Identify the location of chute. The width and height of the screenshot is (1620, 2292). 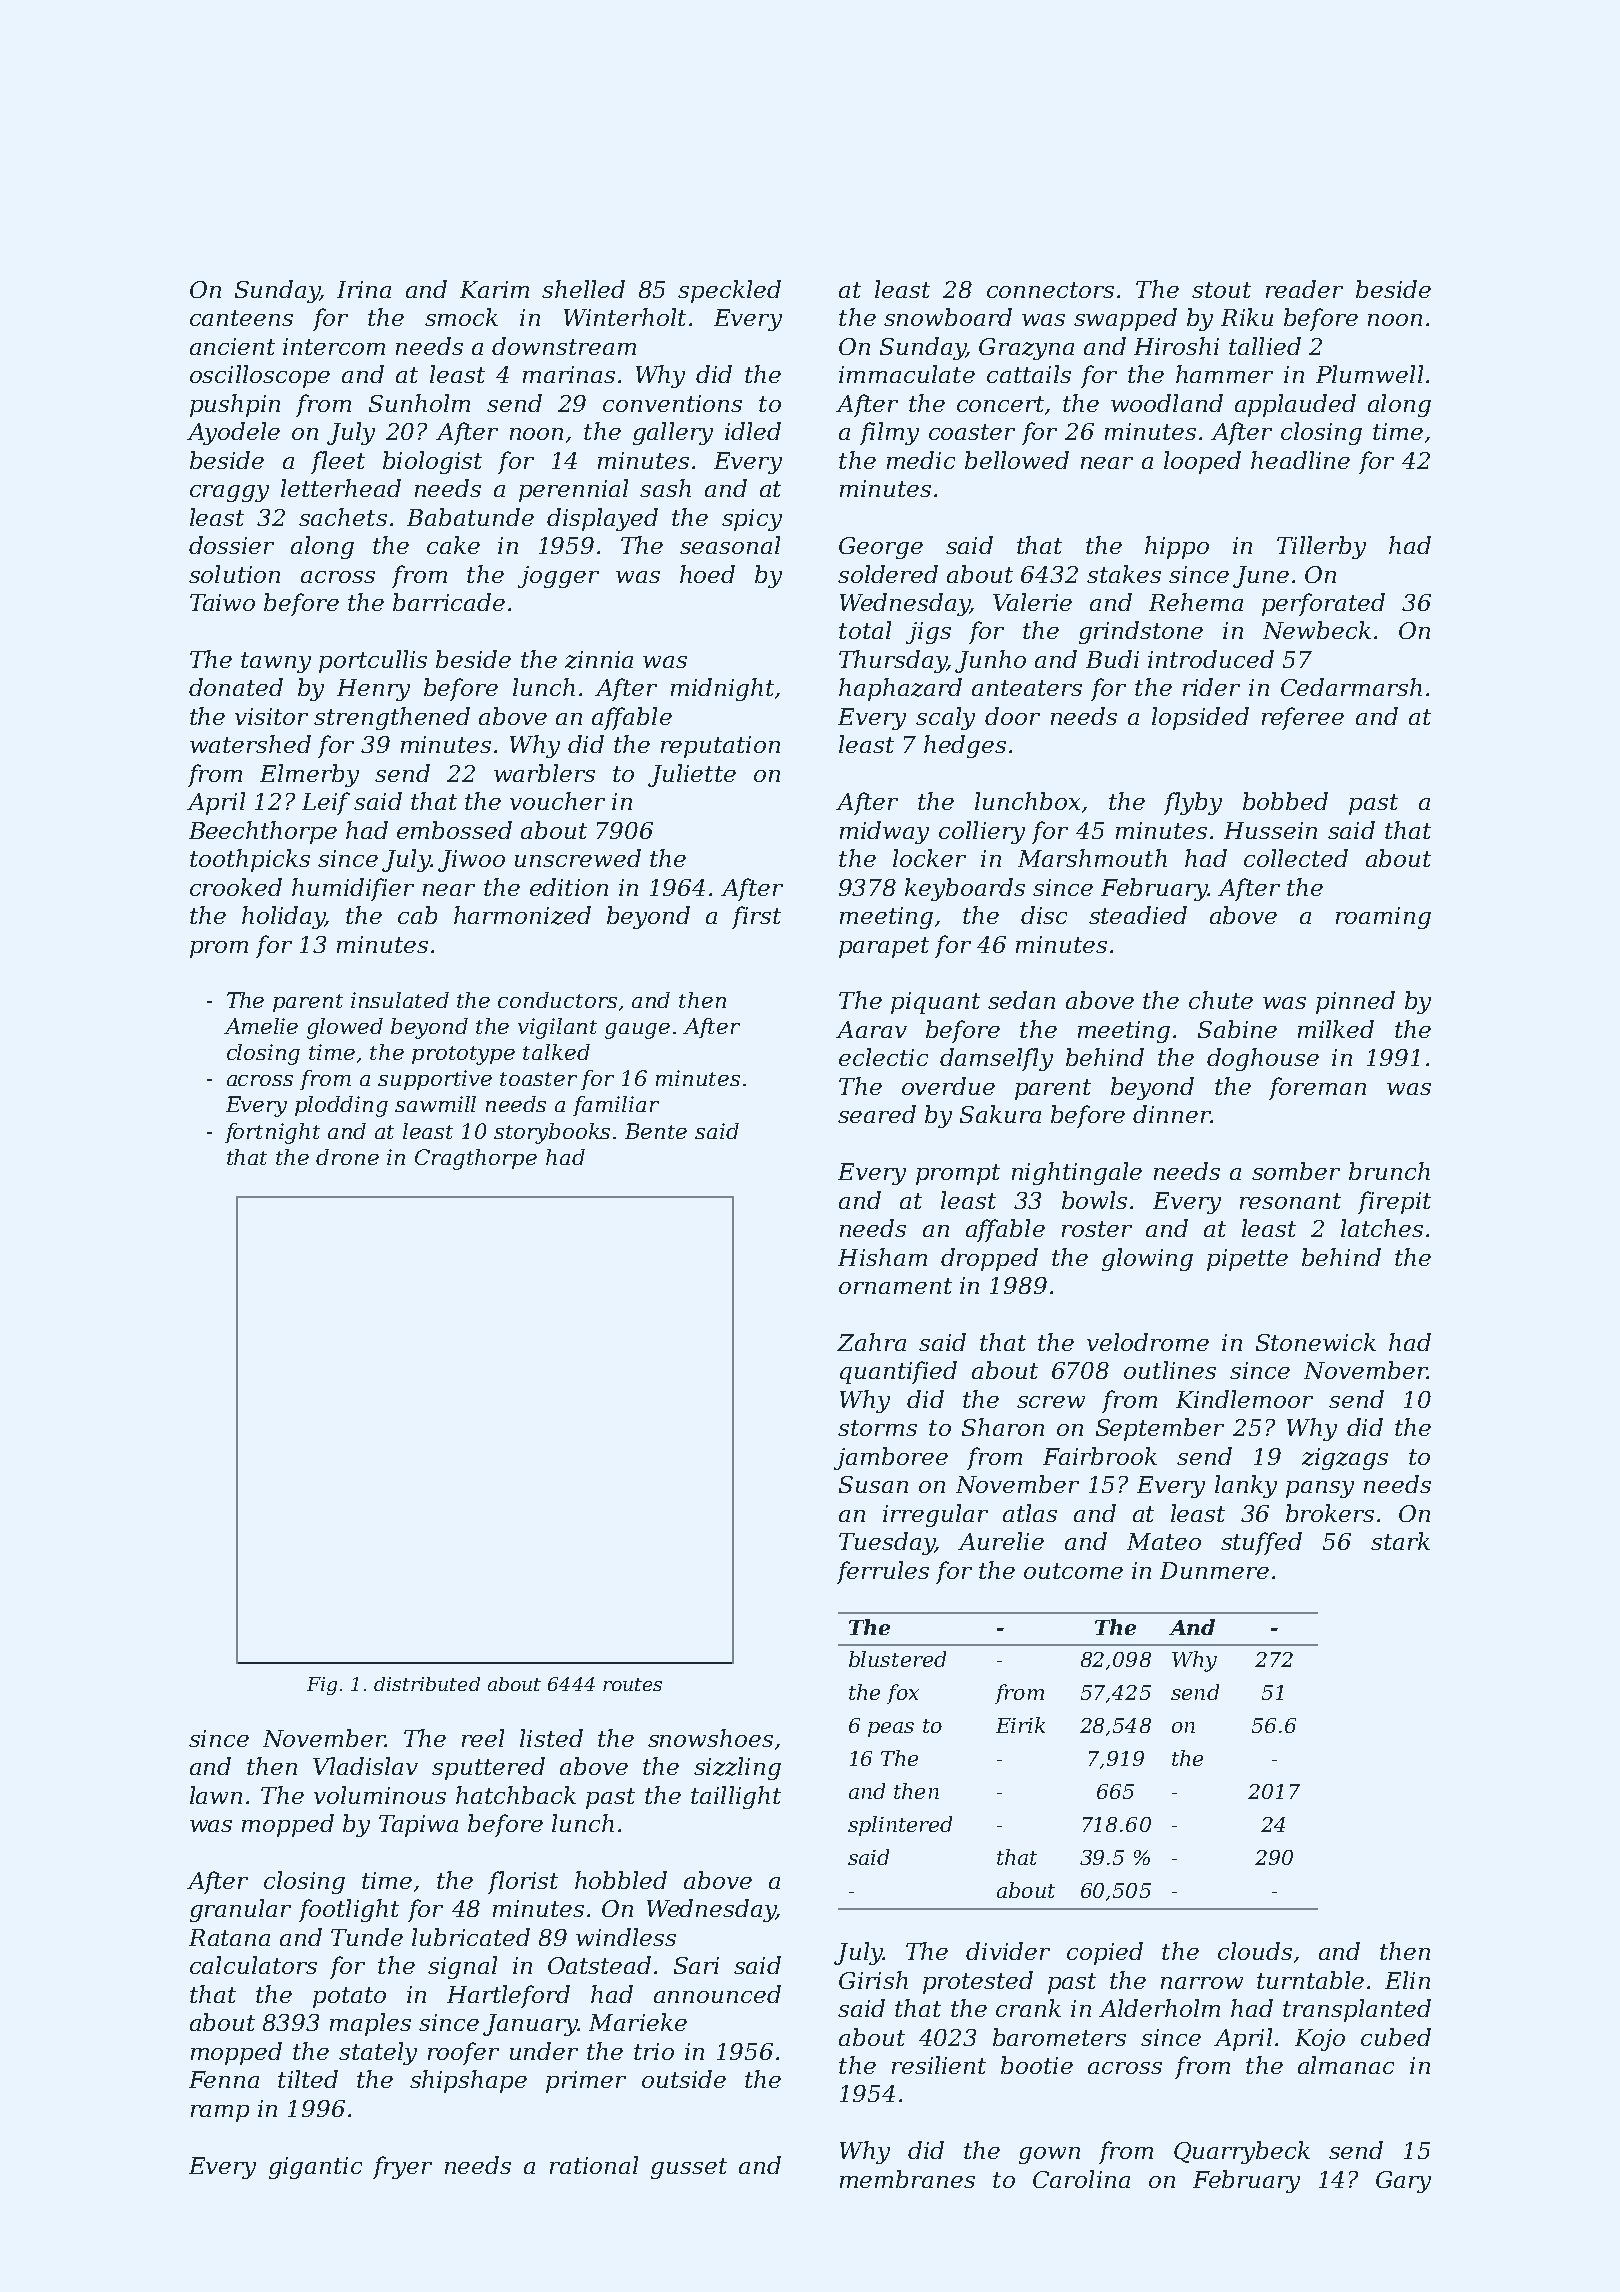
(1221, 1000).
